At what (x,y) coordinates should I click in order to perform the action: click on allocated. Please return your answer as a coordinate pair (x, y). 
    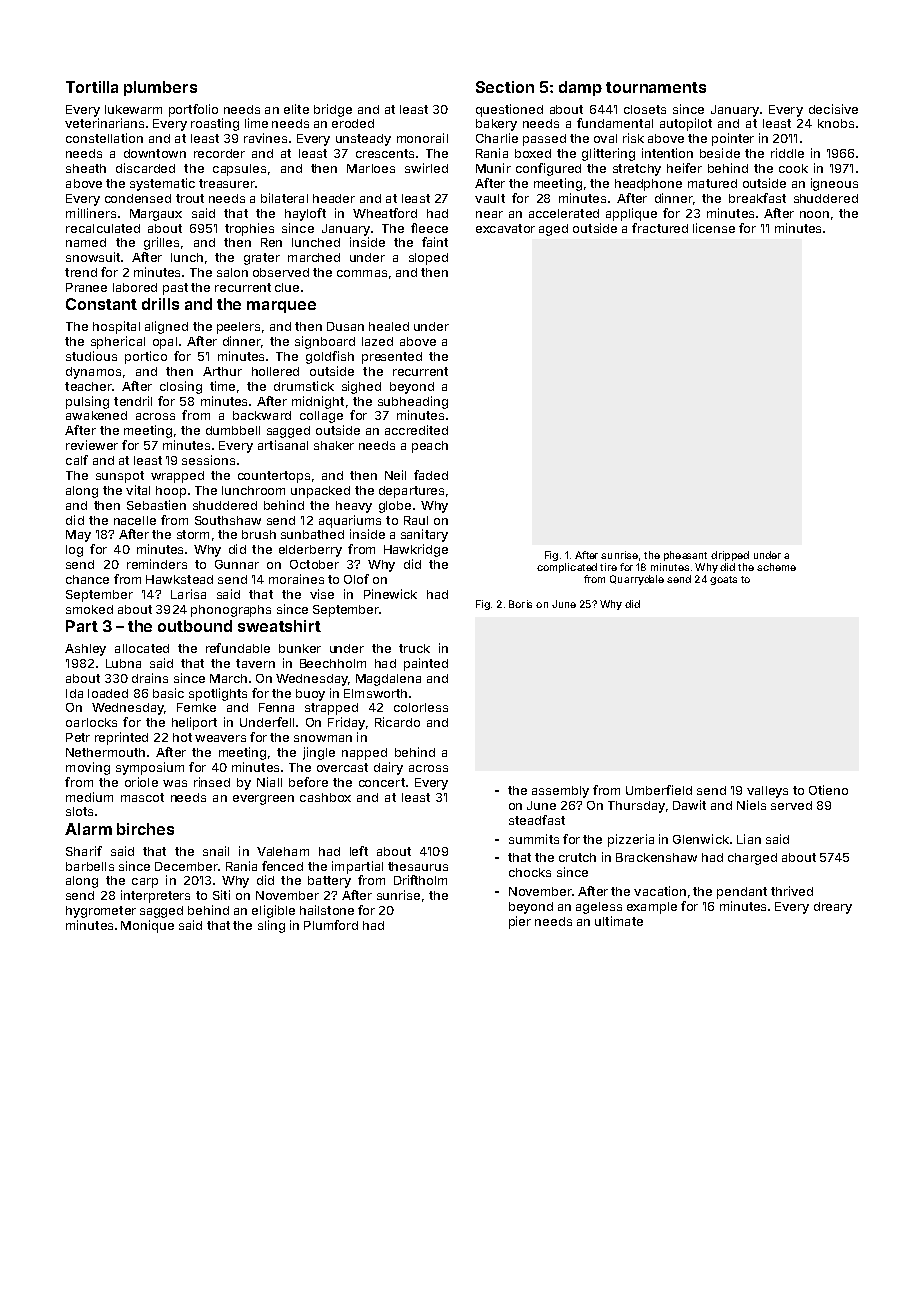
    Looking at the image, I should click on (142, 648).
